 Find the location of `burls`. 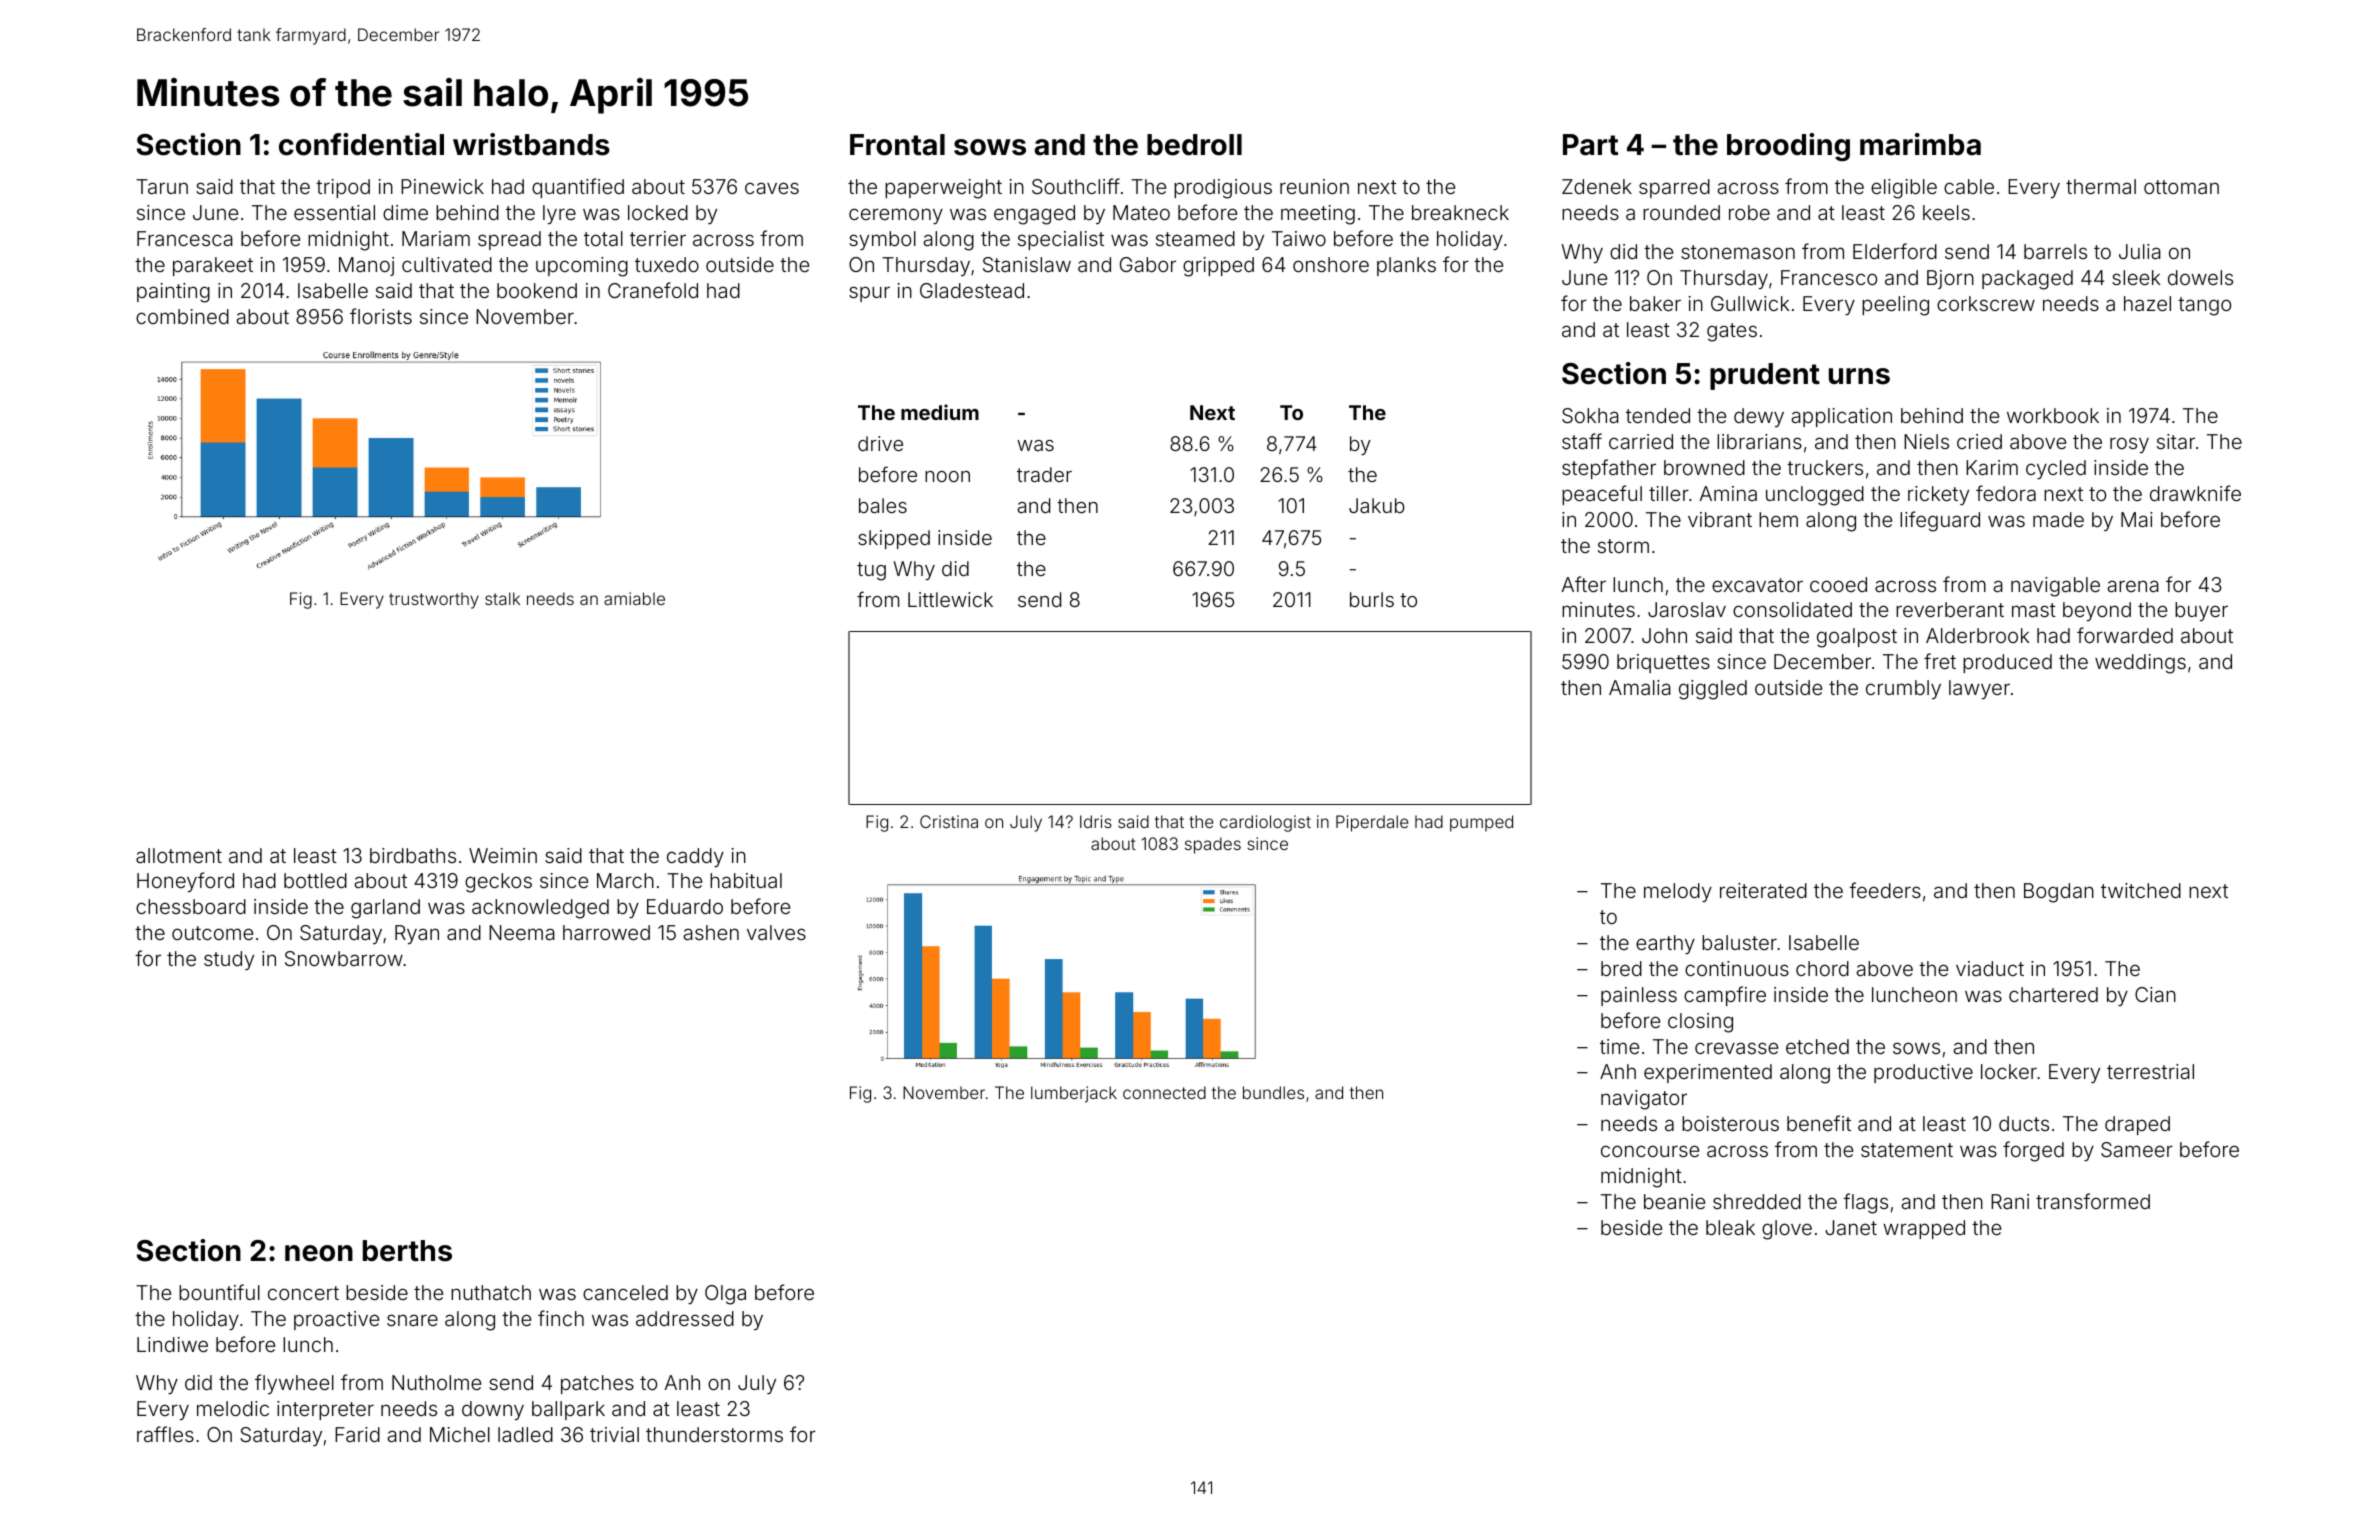

burls is located at coordinates (1372, 599).
